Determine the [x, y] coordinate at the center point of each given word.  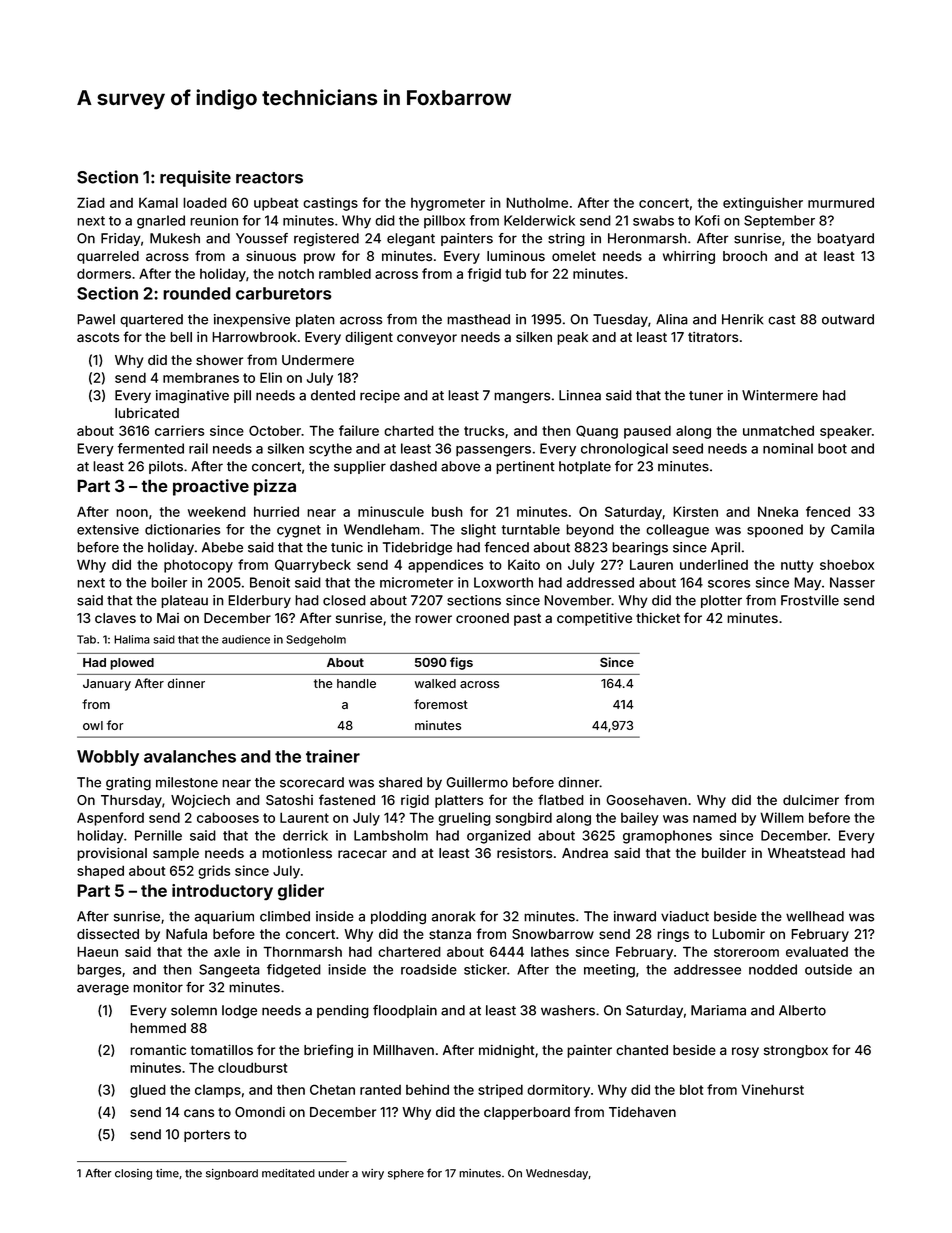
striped [500, 1091]
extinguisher [763, 204]
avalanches [190, 756]
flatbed [561, 799]
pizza [275, 487]
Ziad [91, 202]
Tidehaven [642, 1112]
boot [832, 448]
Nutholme [537, 202]
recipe [380, 396]
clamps [218, 1091]
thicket [658, 618]
